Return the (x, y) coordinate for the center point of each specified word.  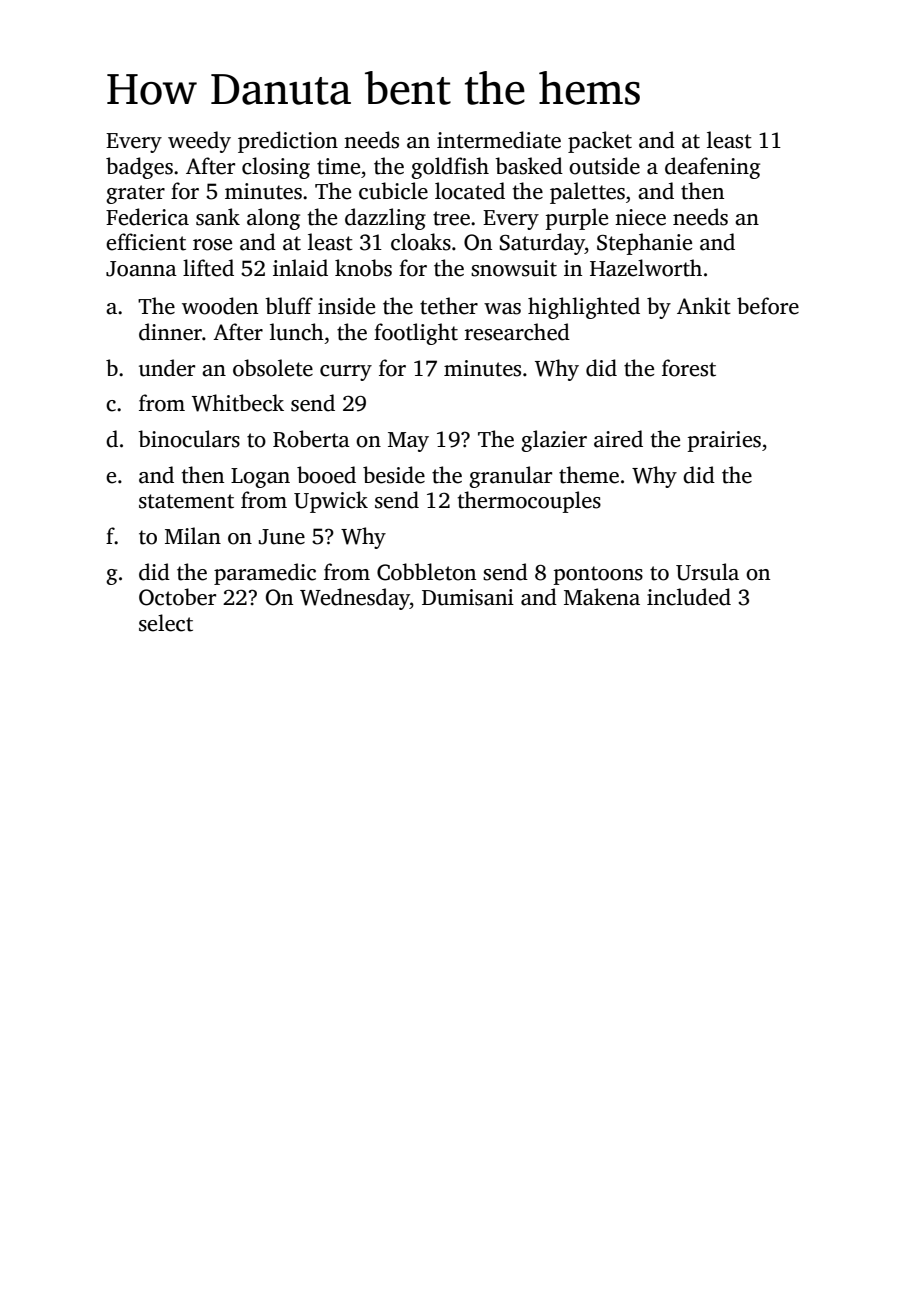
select (166, 623)
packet (600, 142)
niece (640, 217)
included (689, 597)
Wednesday (355, 599)
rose (212, 245)
